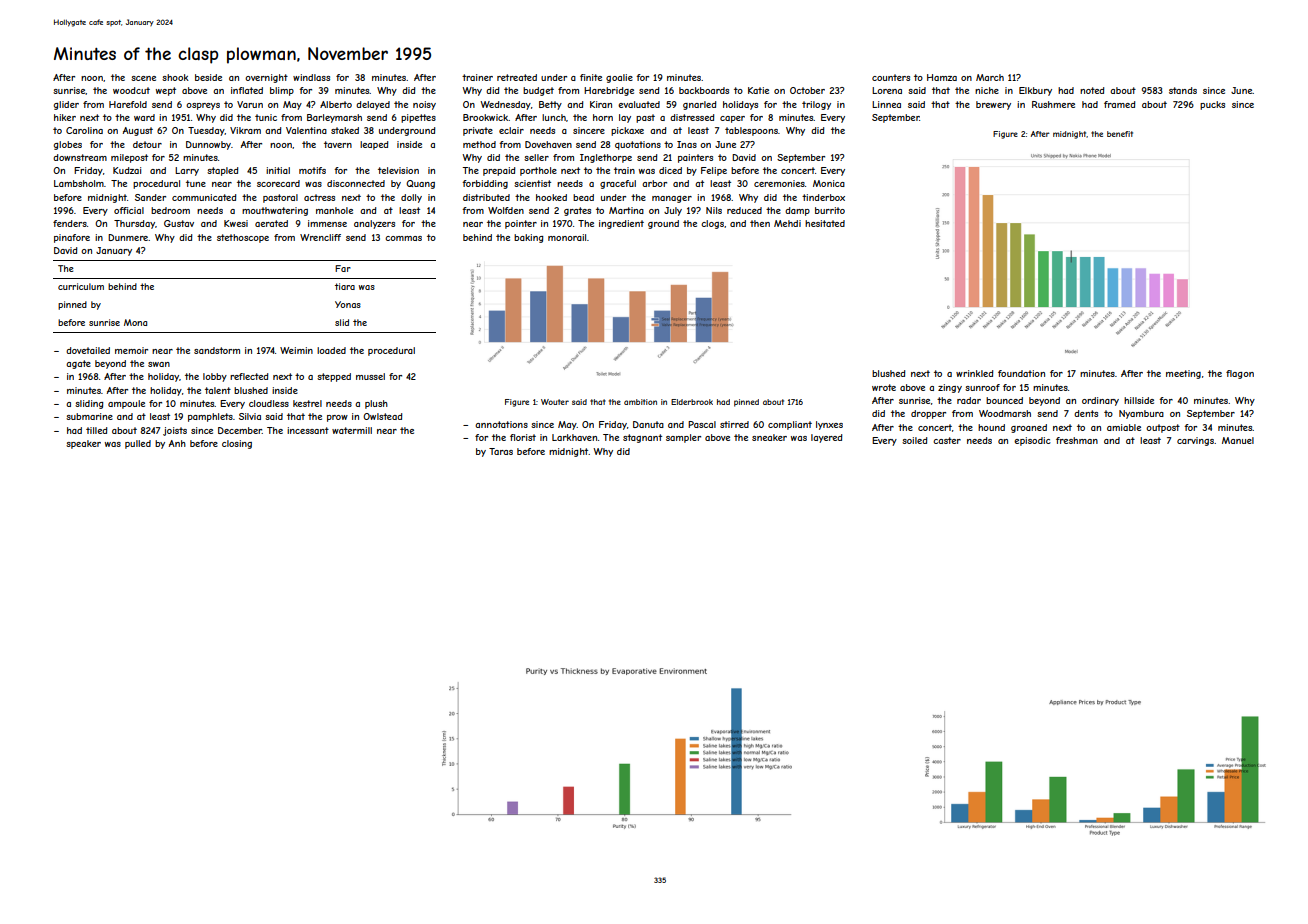 The height and width of the screenshot is (924, 1308). I want to click on sampler, so click(683, 438).
